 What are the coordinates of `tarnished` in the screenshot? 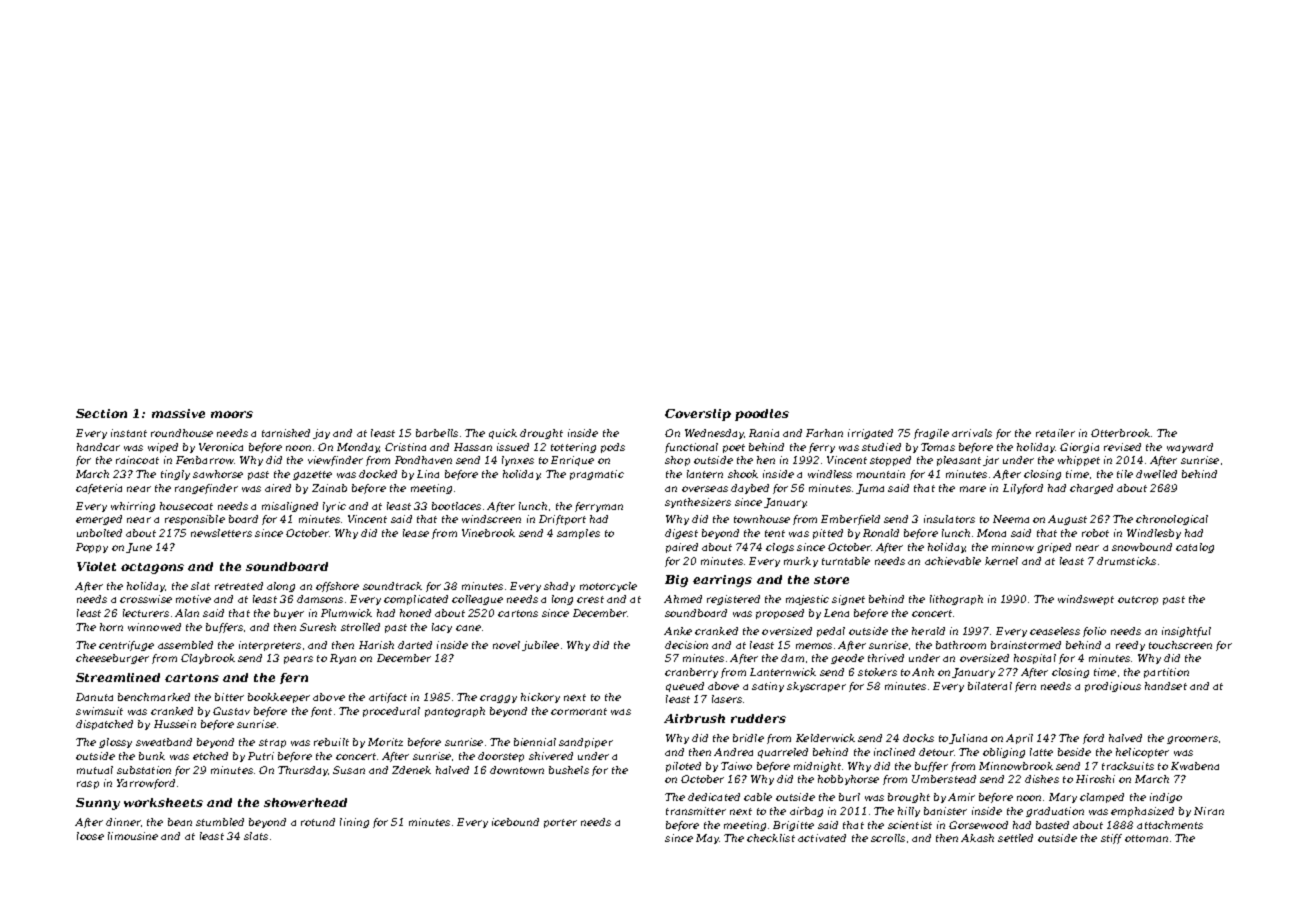 It's located at (286, 433).
